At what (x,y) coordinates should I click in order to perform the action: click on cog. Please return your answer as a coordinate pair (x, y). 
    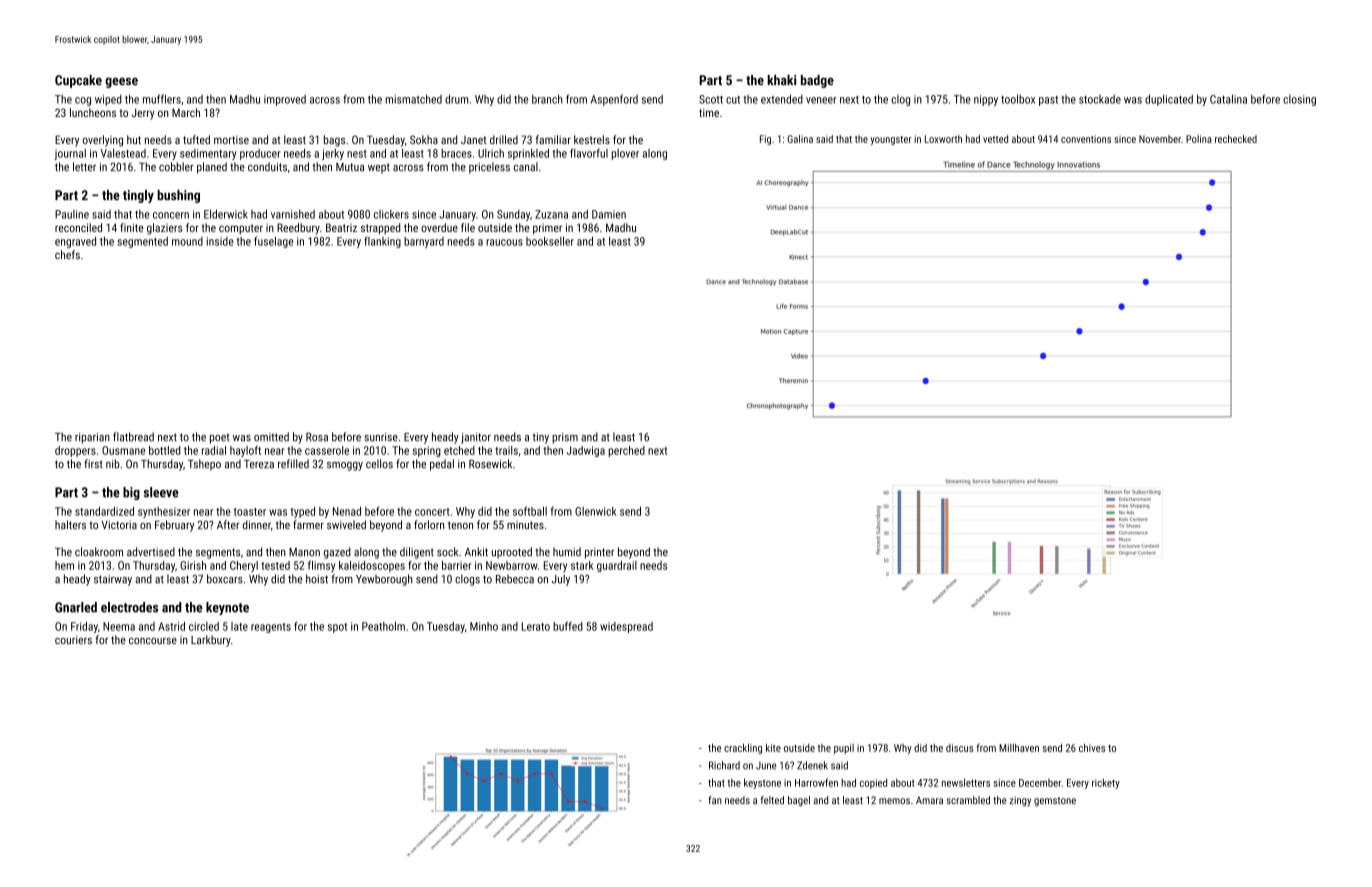
    Looking at the image, I should click on (83, 101).
